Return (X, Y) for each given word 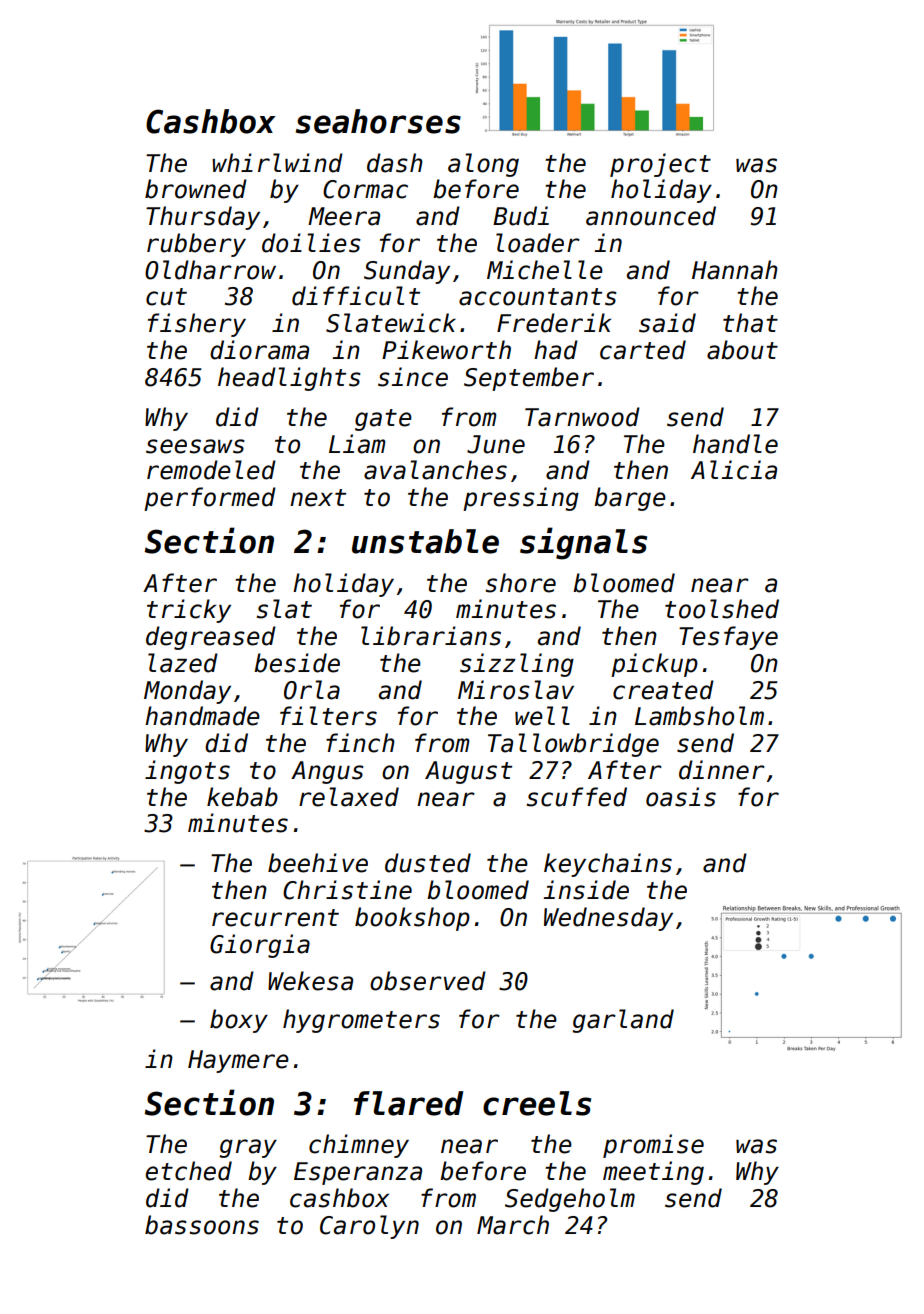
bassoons (202, 1225)
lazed (183, 663)
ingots (187, 772)
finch (360, 743)
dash (395, 163)
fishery (197, 325)
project (660, 165)
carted (643, 350)
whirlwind (277, 163)
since (413, 377)
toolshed (722, 609)
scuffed (577, 797)
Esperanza (358, 1173)
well (542, 716)
